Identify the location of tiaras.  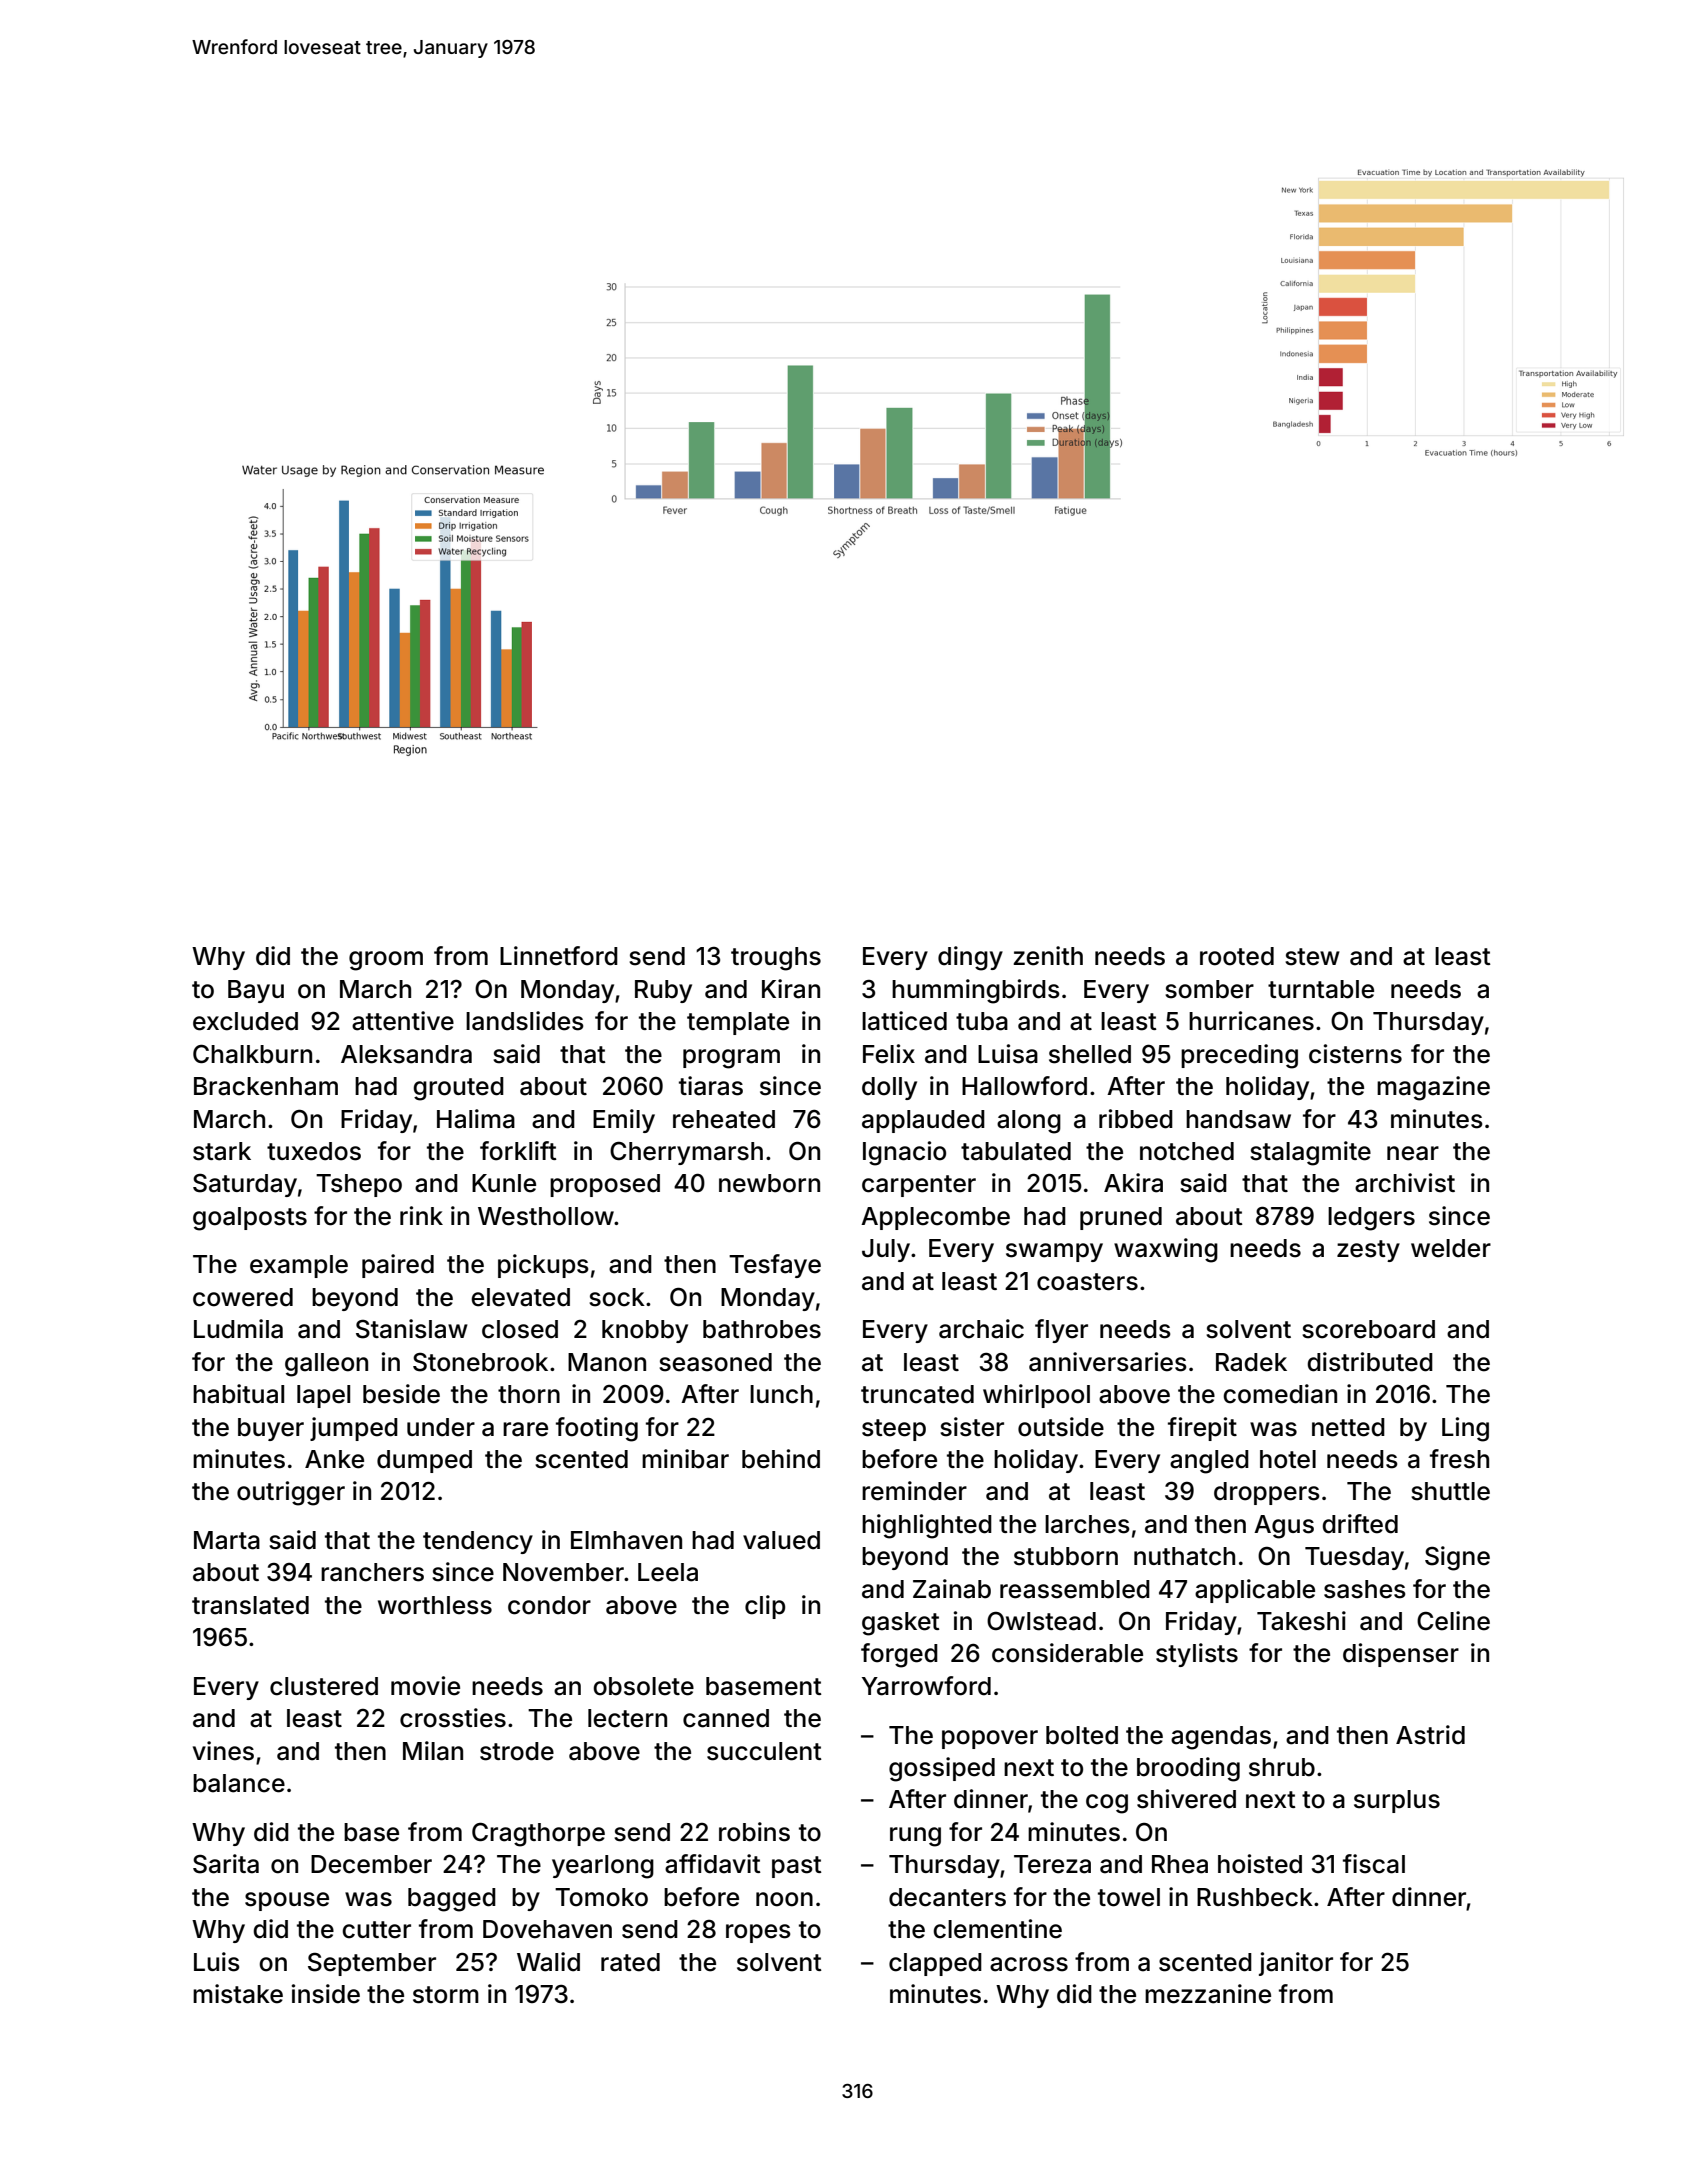
(711, 1086).
